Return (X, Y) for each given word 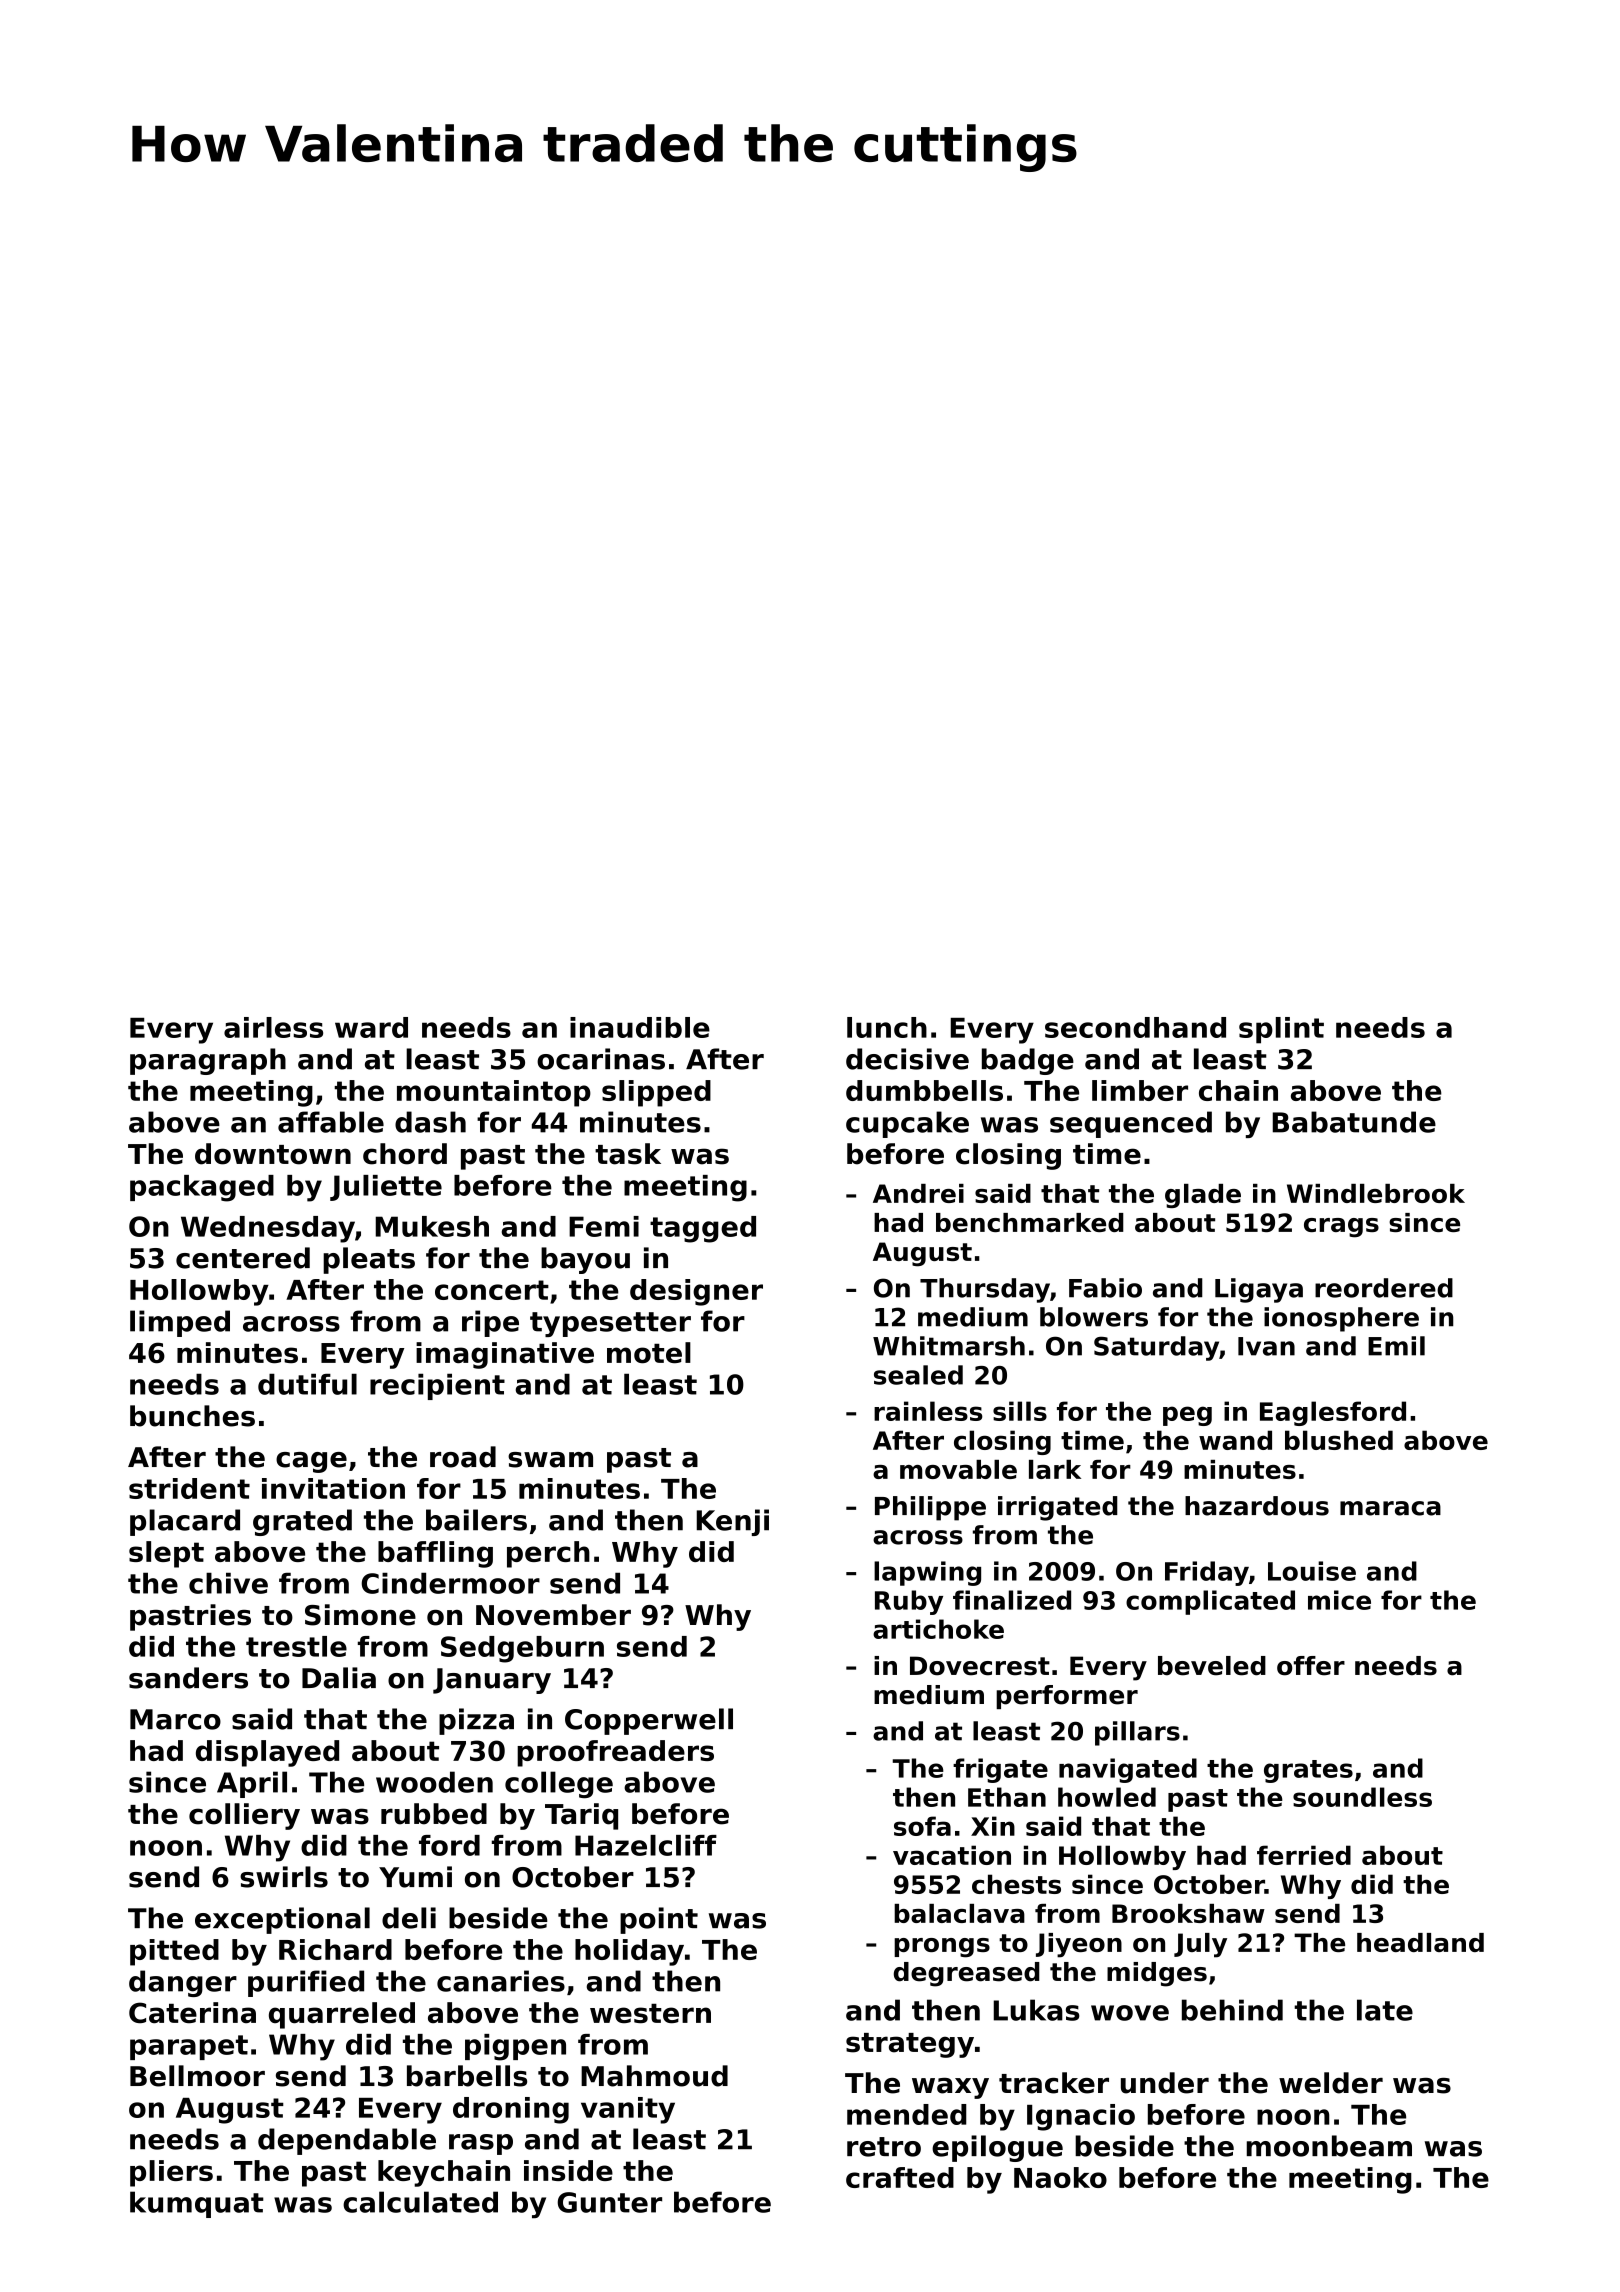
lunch (887, 1027)
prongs (942, 1948)
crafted (900, 2177)
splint (1281, 1030)
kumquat (197, 2204)
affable (331, 1122)
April (252, 1784)
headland (1420, 1942)
